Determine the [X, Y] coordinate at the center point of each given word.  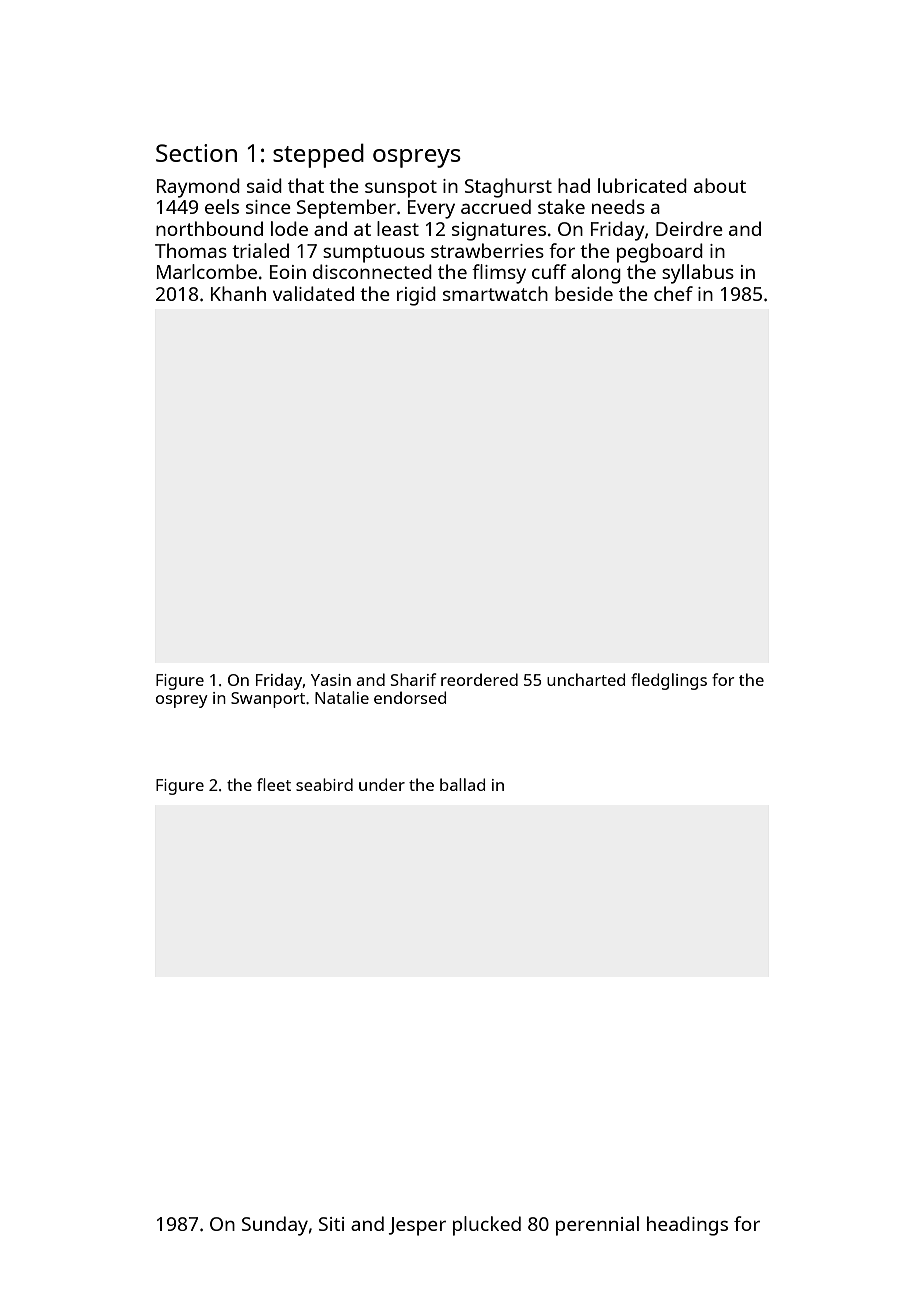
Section [196, 153]
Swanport [268, 700]
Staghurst [508, 188]
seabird [324, 784]
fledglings [669, 681]
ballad [462, 784]
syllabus [698, 274]
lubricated [642, 185]
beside [584, 293]
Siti [331, 1224]
